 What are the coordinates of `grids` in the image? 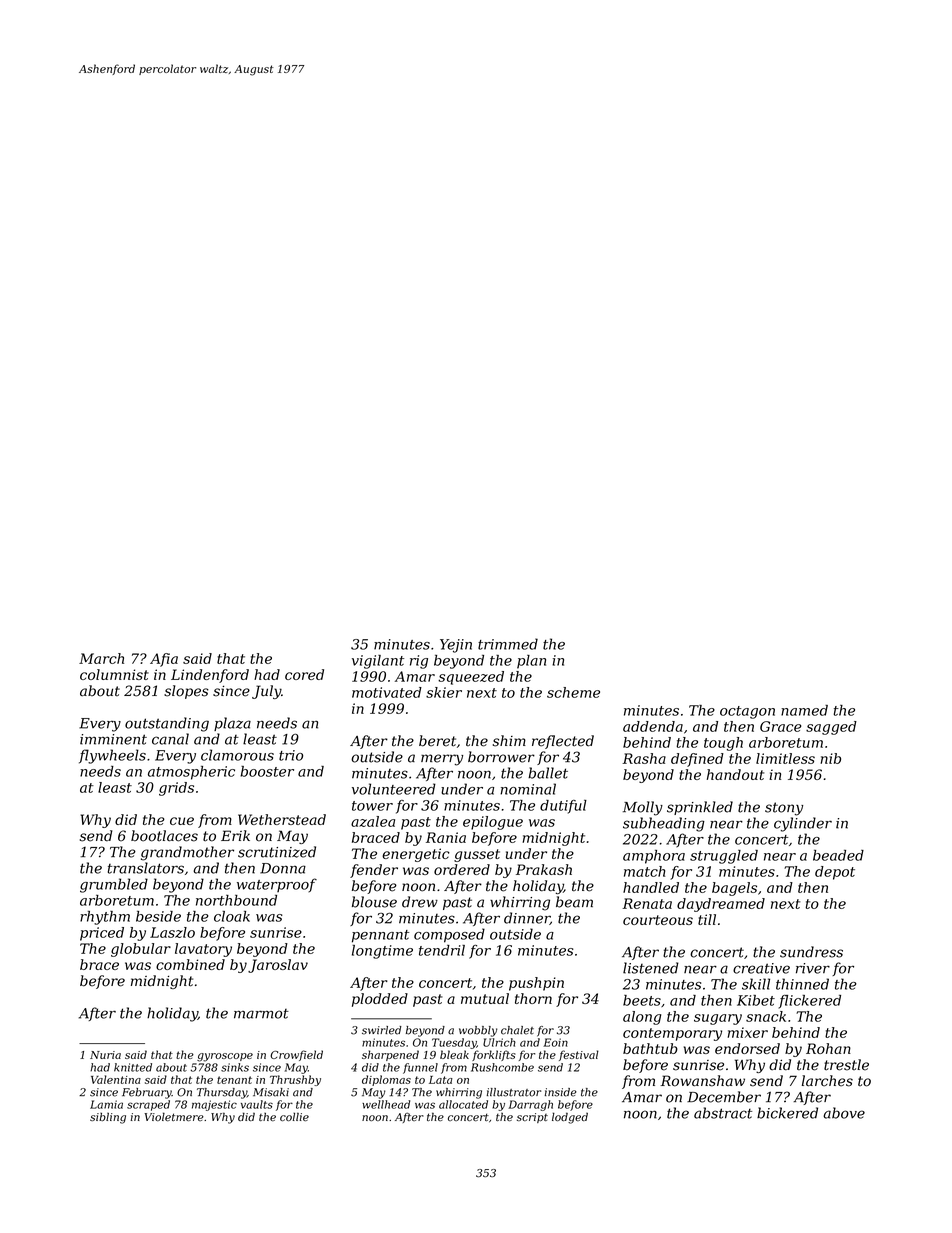 It's located at (176, 789).
